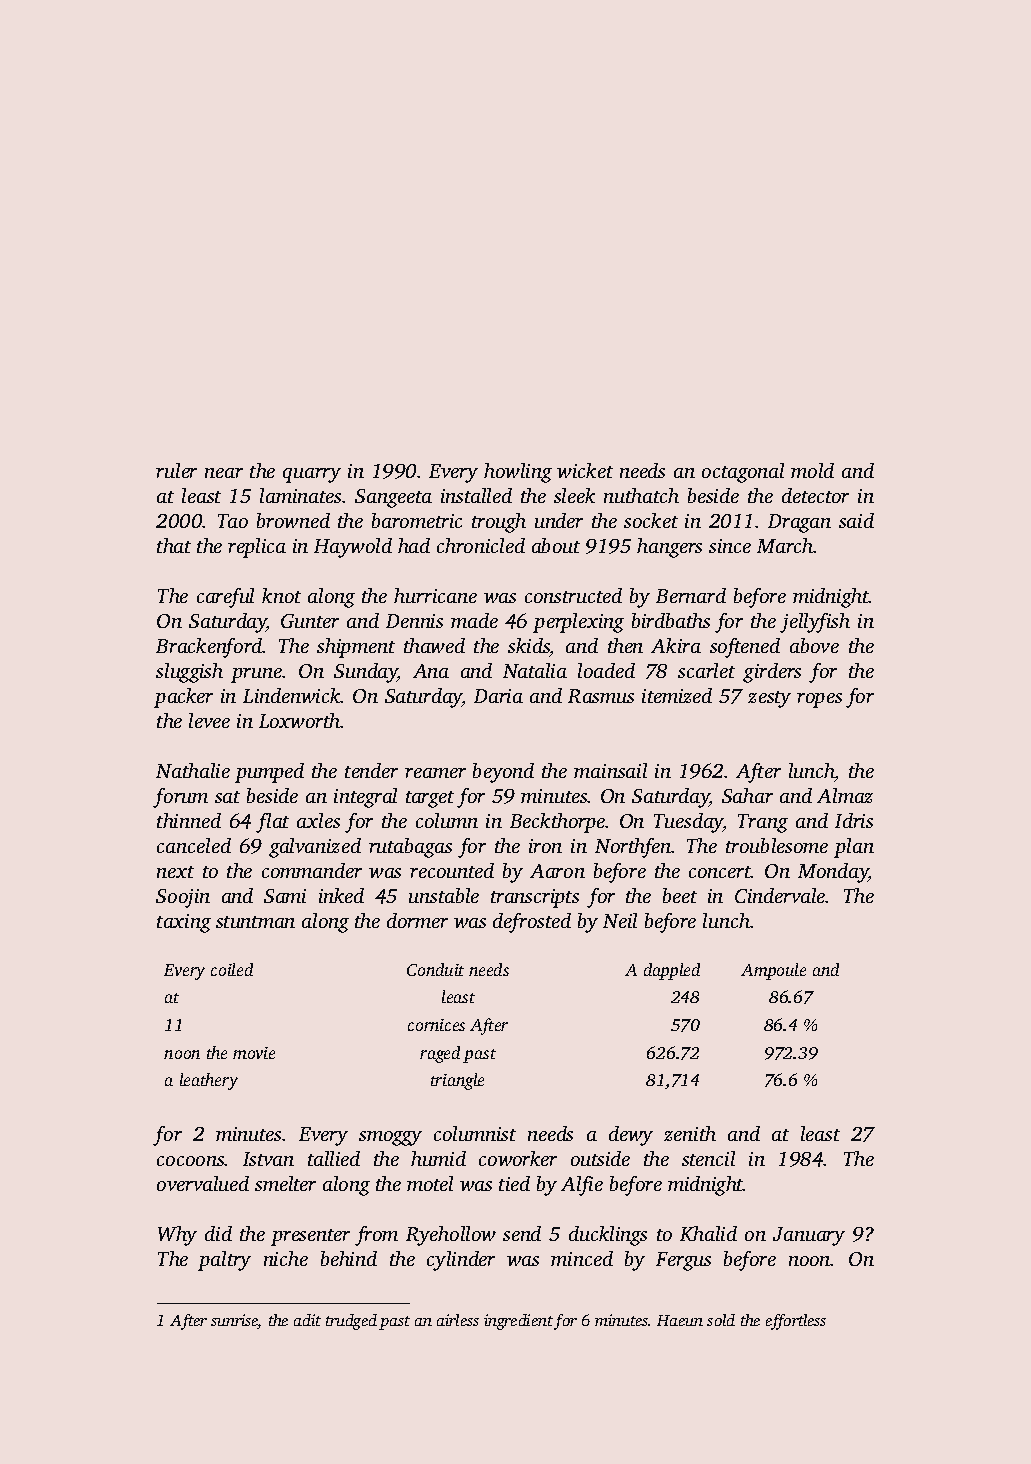 This screenshot has height=1464, width=1031. What do you see at coordinates (854, 848) in the screenshot?
I see `plan` at bounding box center [854, 848].
